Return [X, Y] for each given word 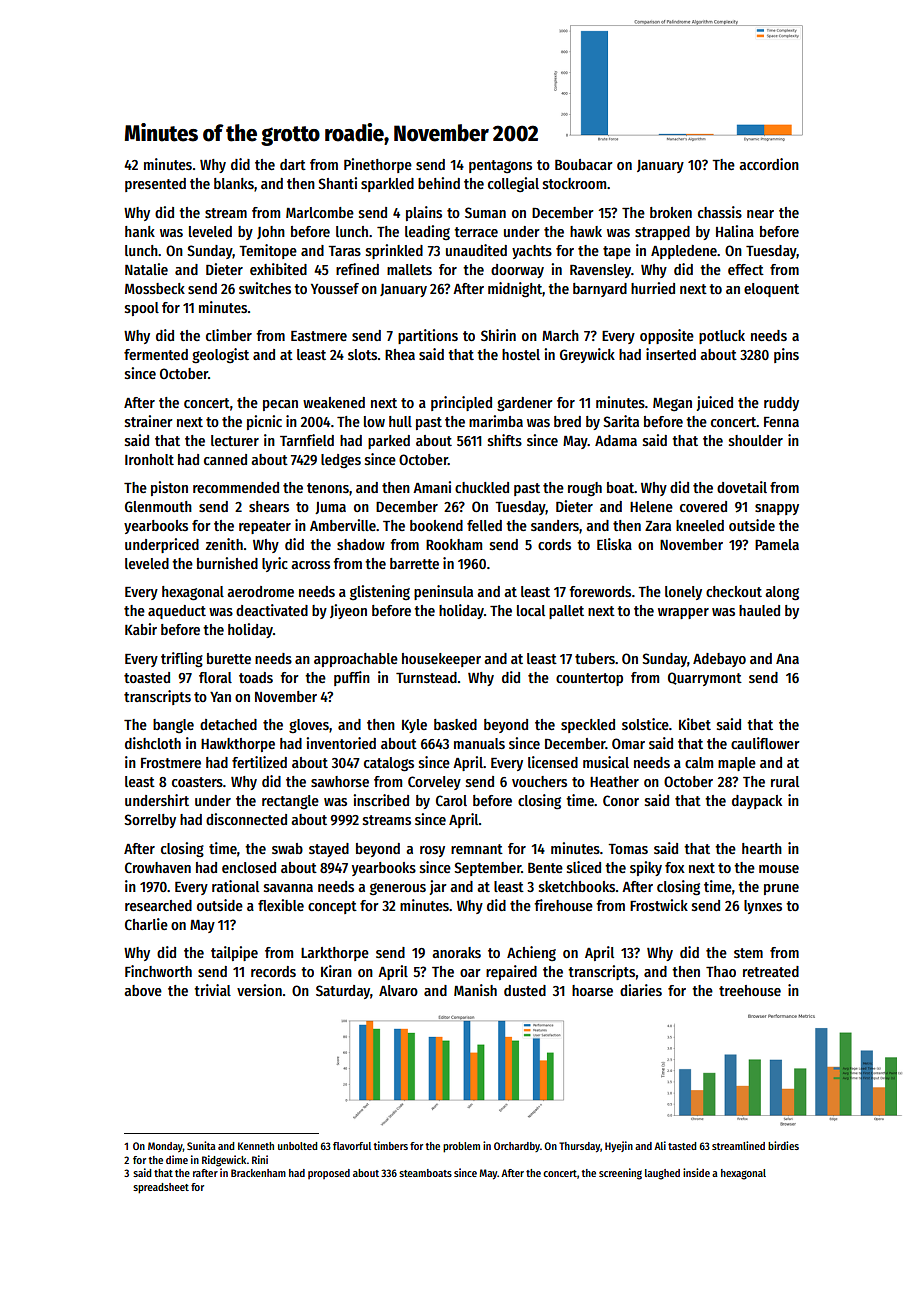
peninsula [443, 592]
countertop [589, 679]
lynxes [763, 907]
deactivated [272, 610]
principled [461, 403]
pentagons [500, 167]
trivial [212, 990]
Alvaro [398, 990]
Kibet [695, 724]
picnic [264, 422]
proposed [329, 1174]
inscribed [381, 800]
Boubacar [584, 164]
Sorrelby [150, 821]
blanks [234, 183]
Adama [616, 440]
